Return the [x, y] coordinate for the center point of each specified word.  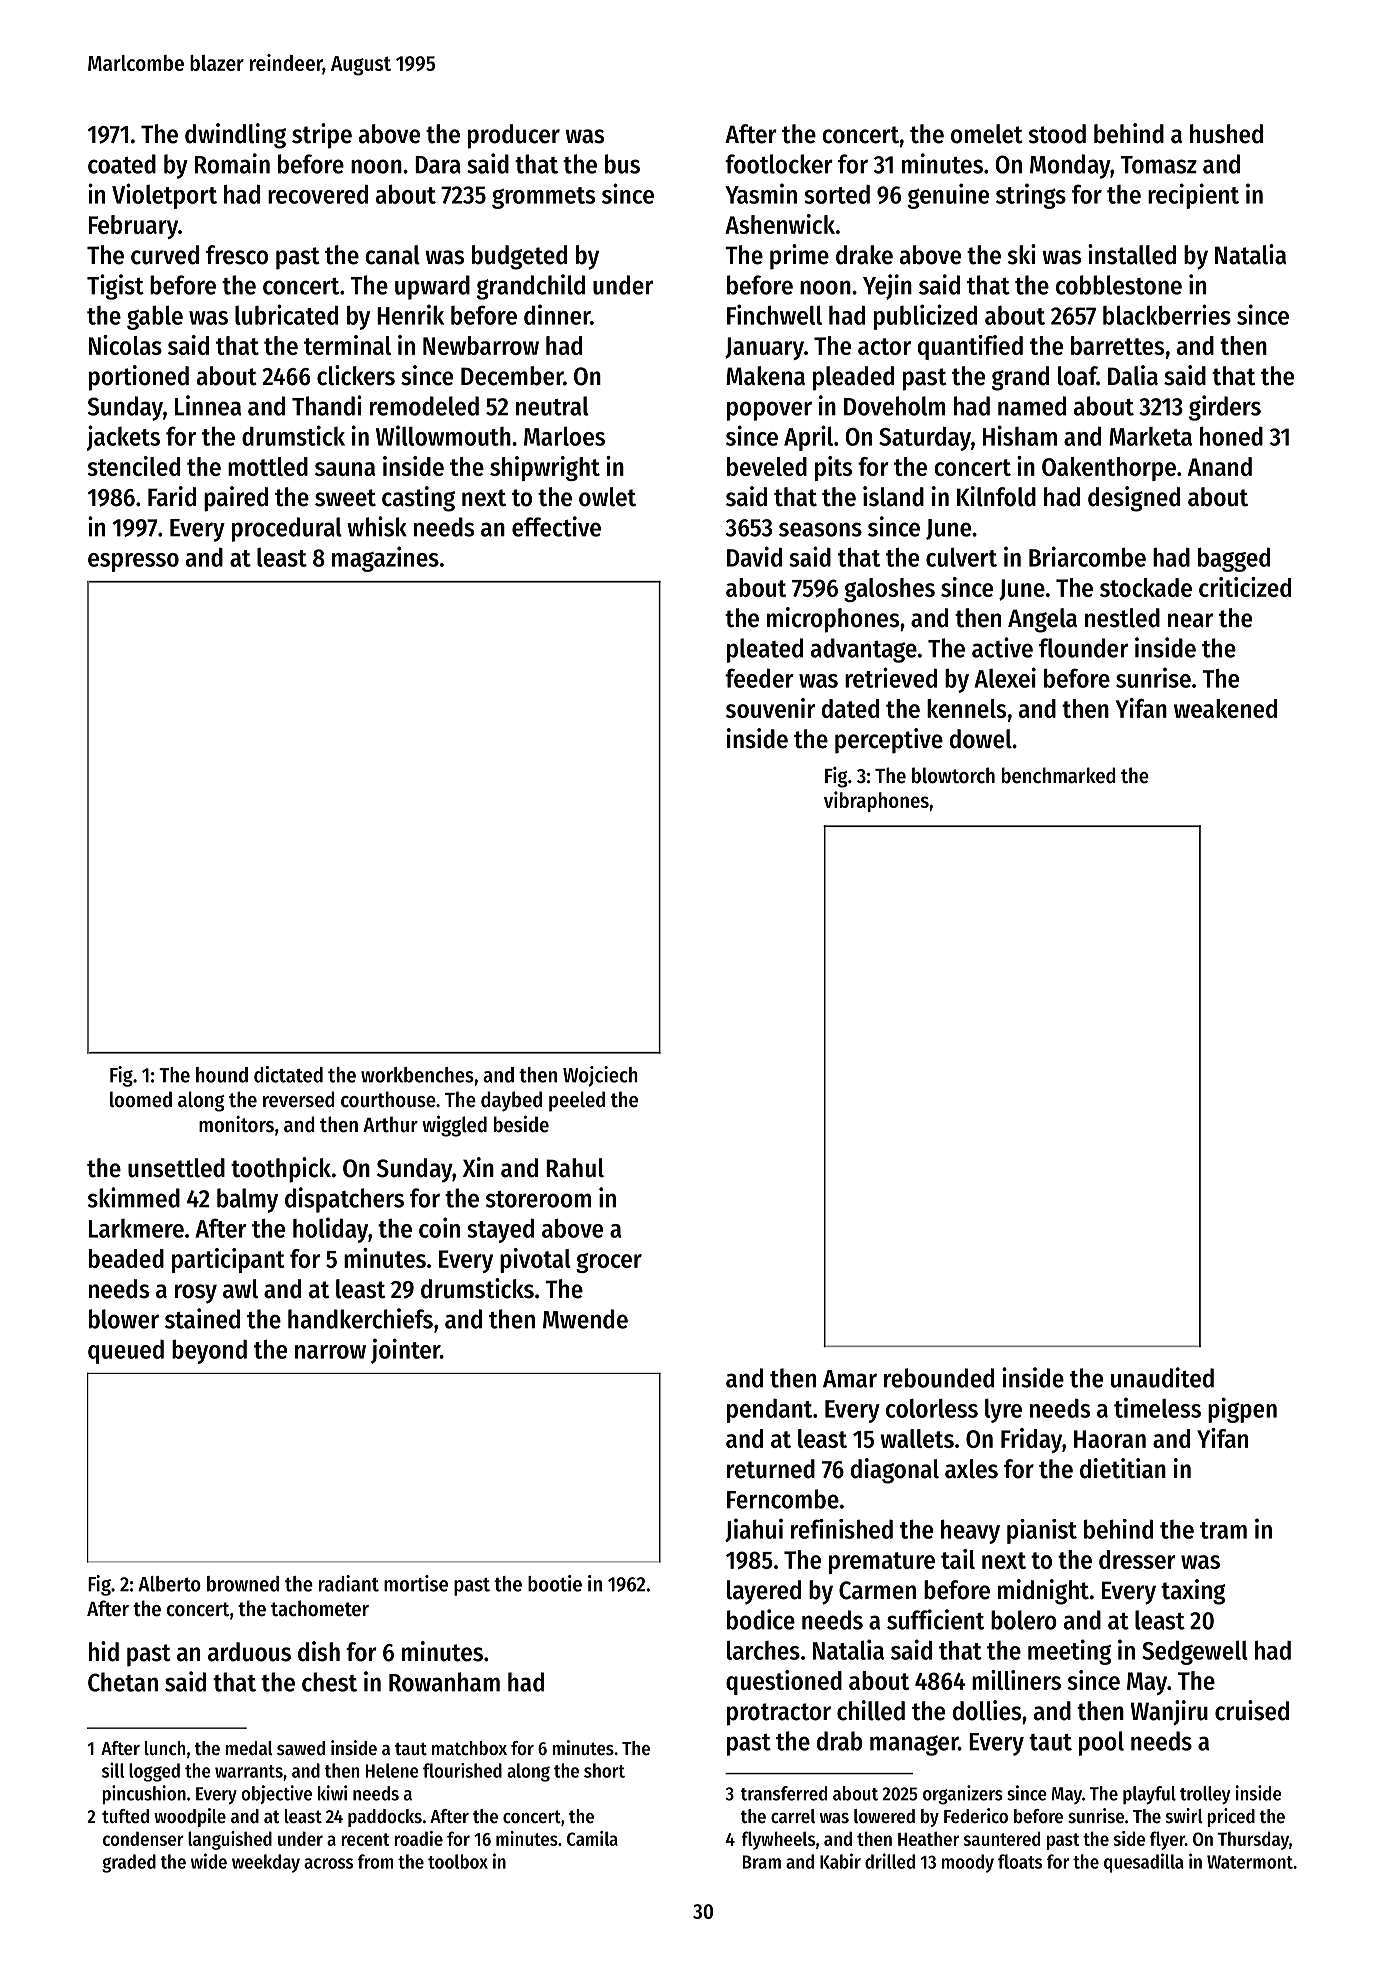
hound [222, 1075]
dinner [557, 314]
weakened [1225, 708]
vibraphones [876, 801]
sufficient [935, 1619]
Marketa [1150, 436]
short [604, 1770]
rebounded [939, 1378]
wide [209, 1861]
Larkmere [136, 1228]
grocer [609, 1263]
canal [392, 255]
